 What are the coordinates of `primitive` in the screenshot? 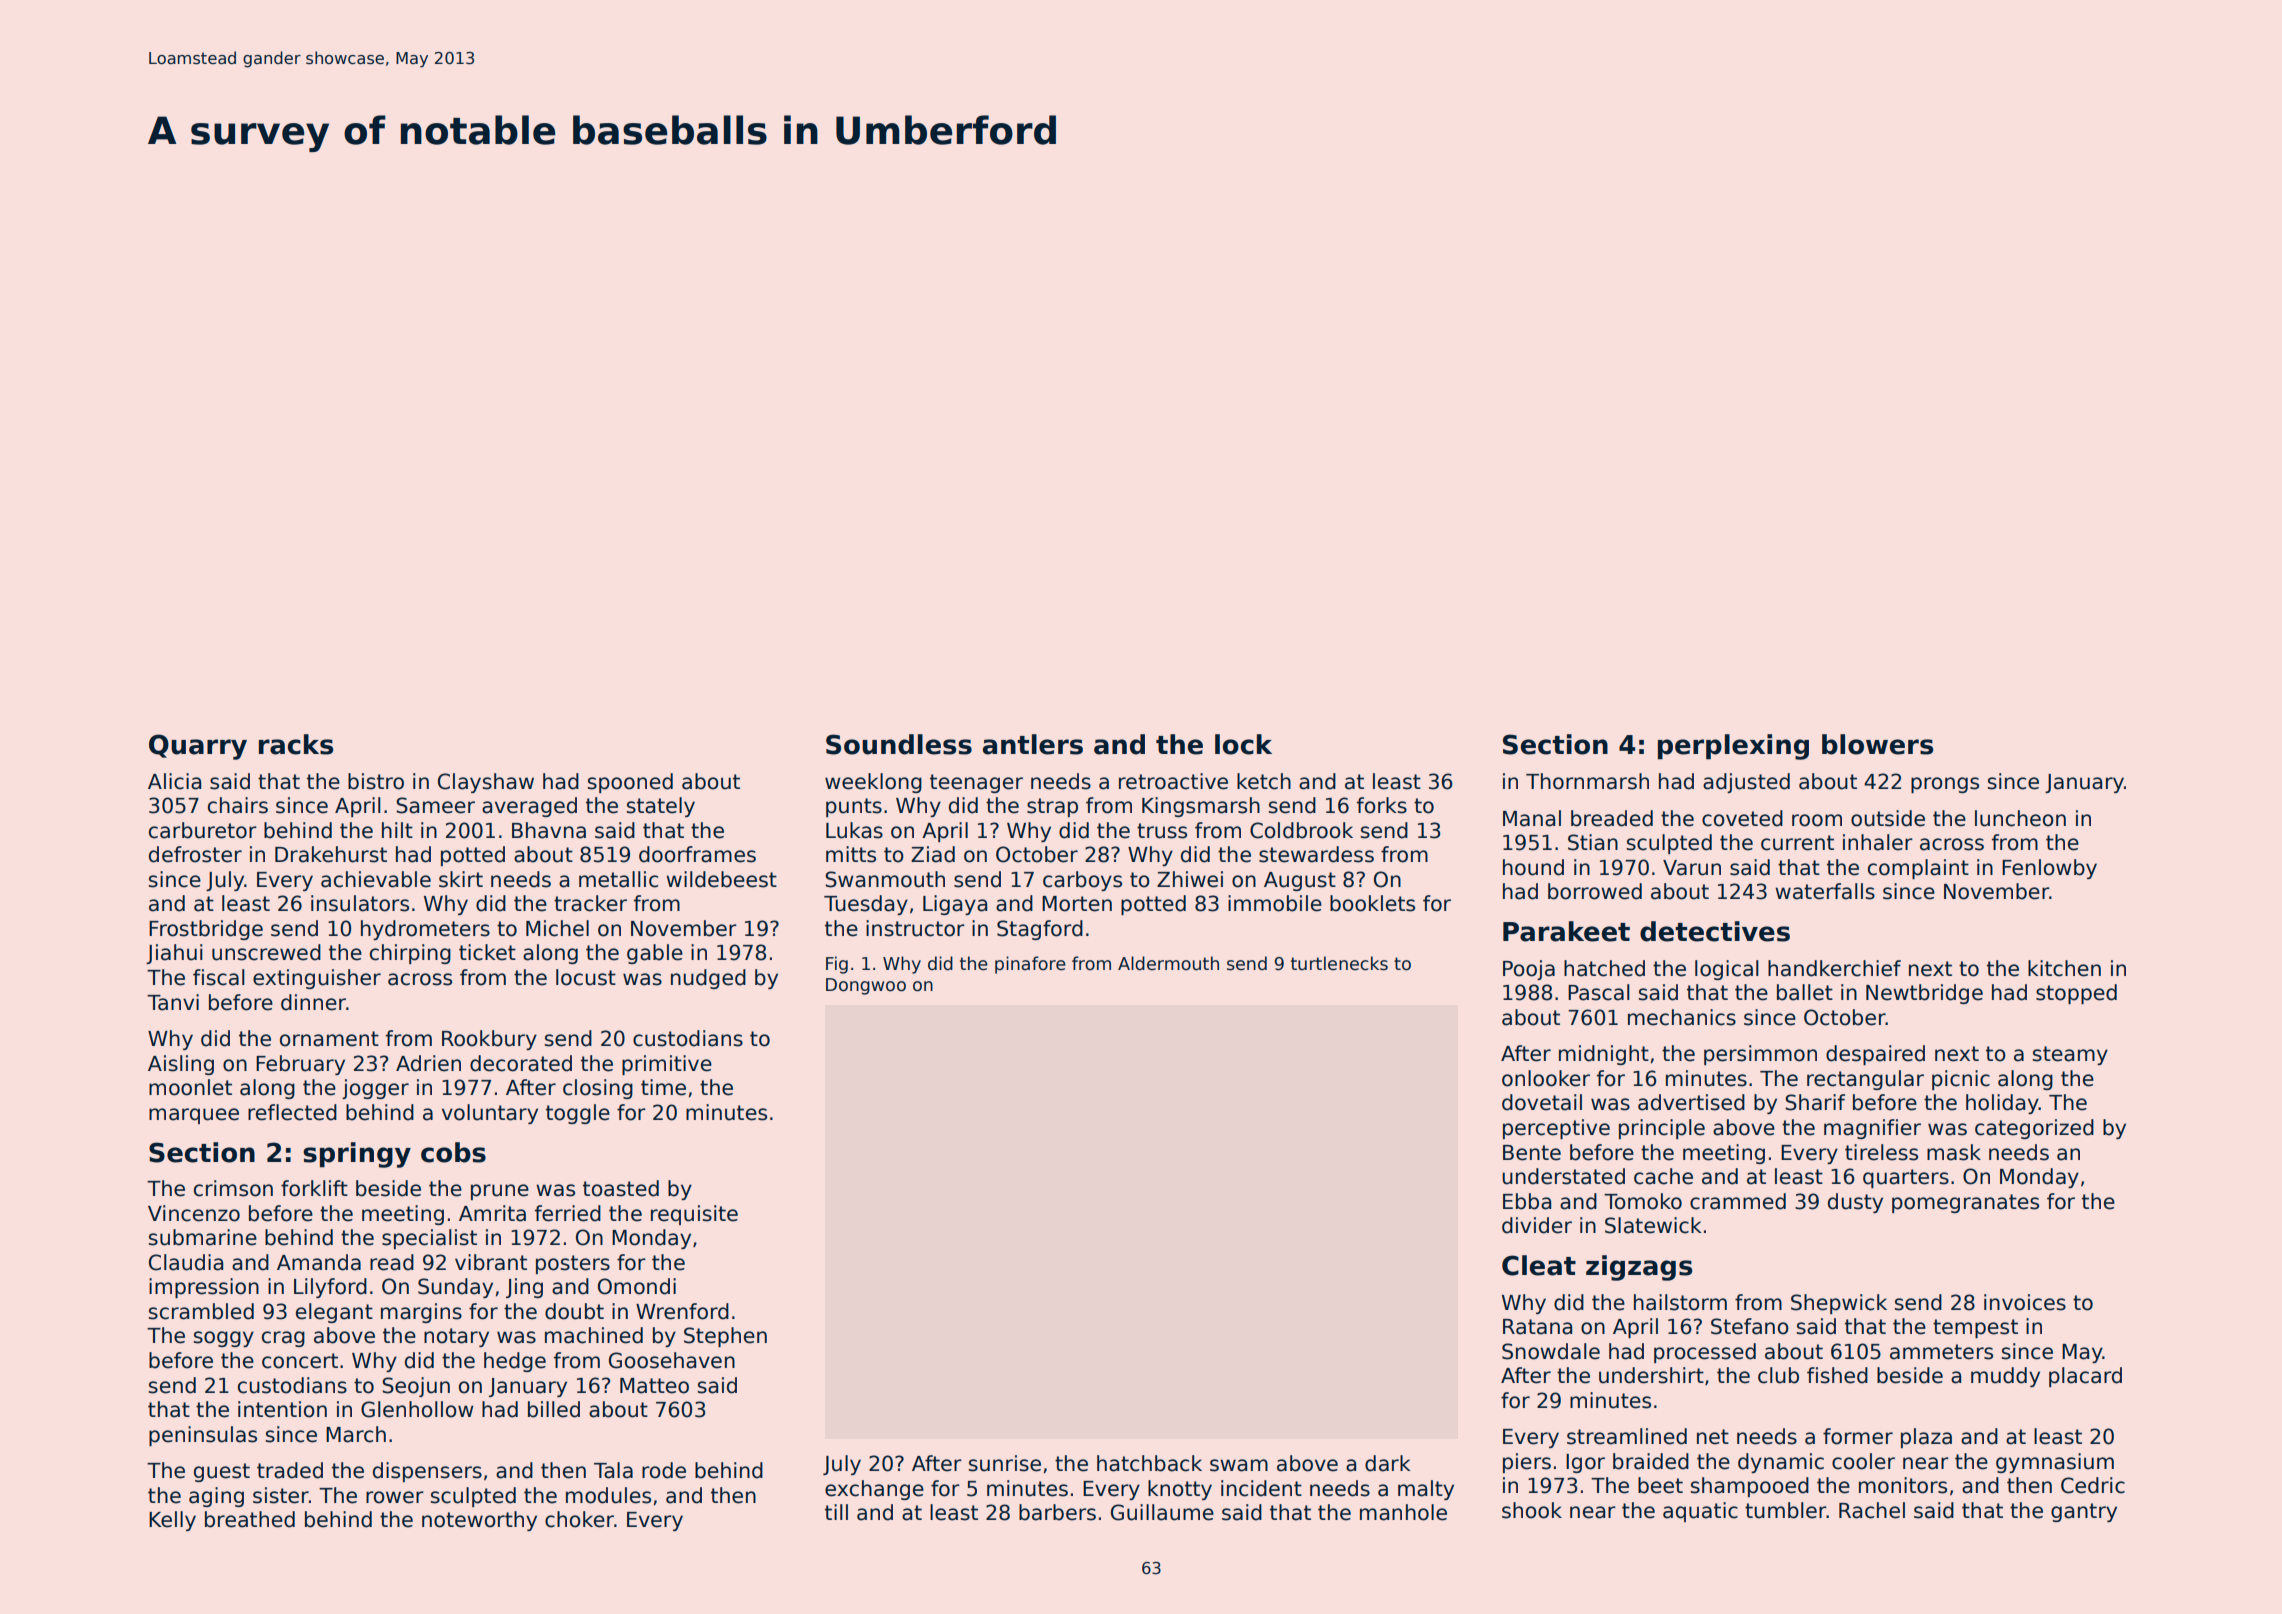 It's located at (667, 1065).
